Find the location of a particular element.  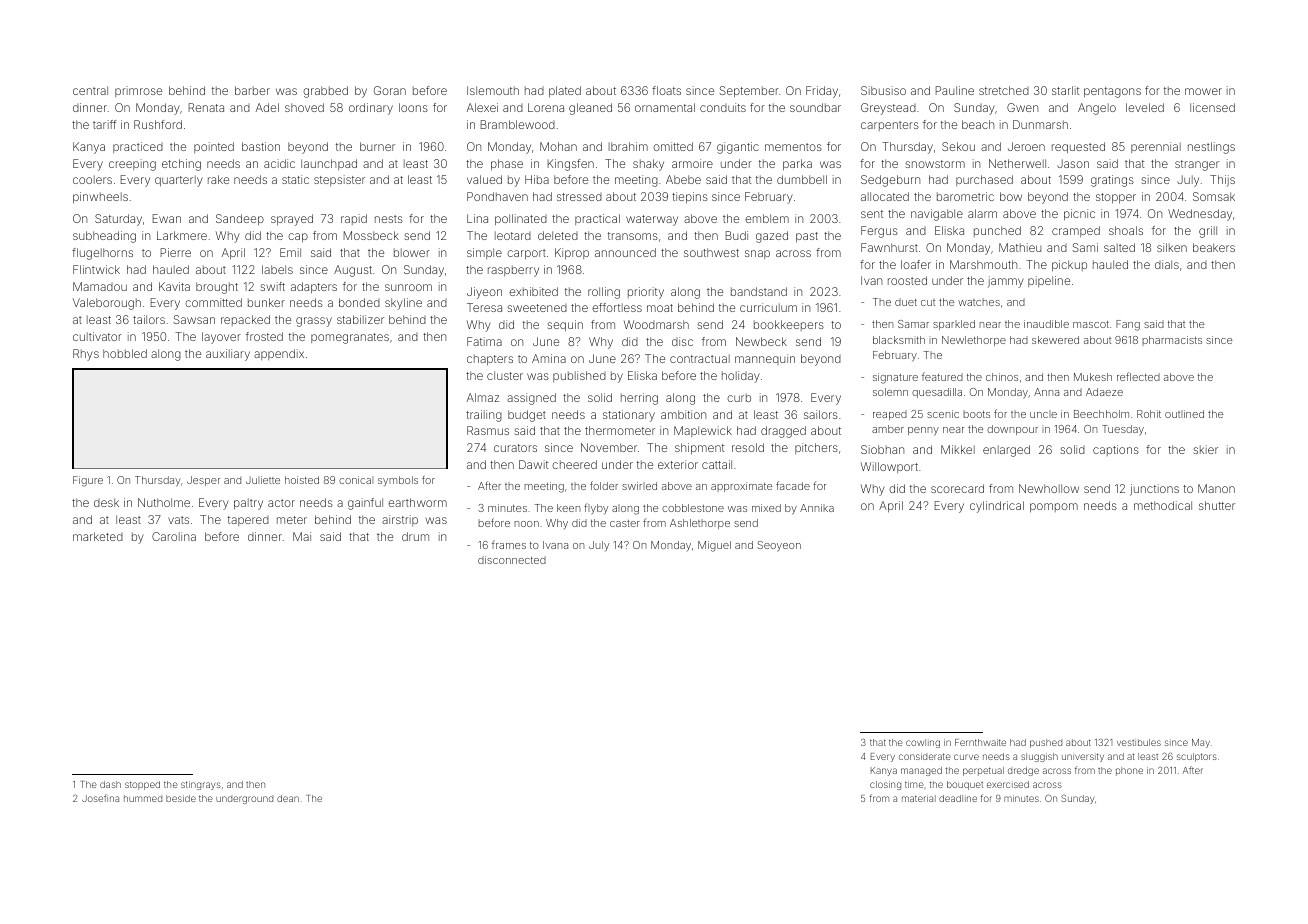

stingrays is located at coordinates (201, 785).
